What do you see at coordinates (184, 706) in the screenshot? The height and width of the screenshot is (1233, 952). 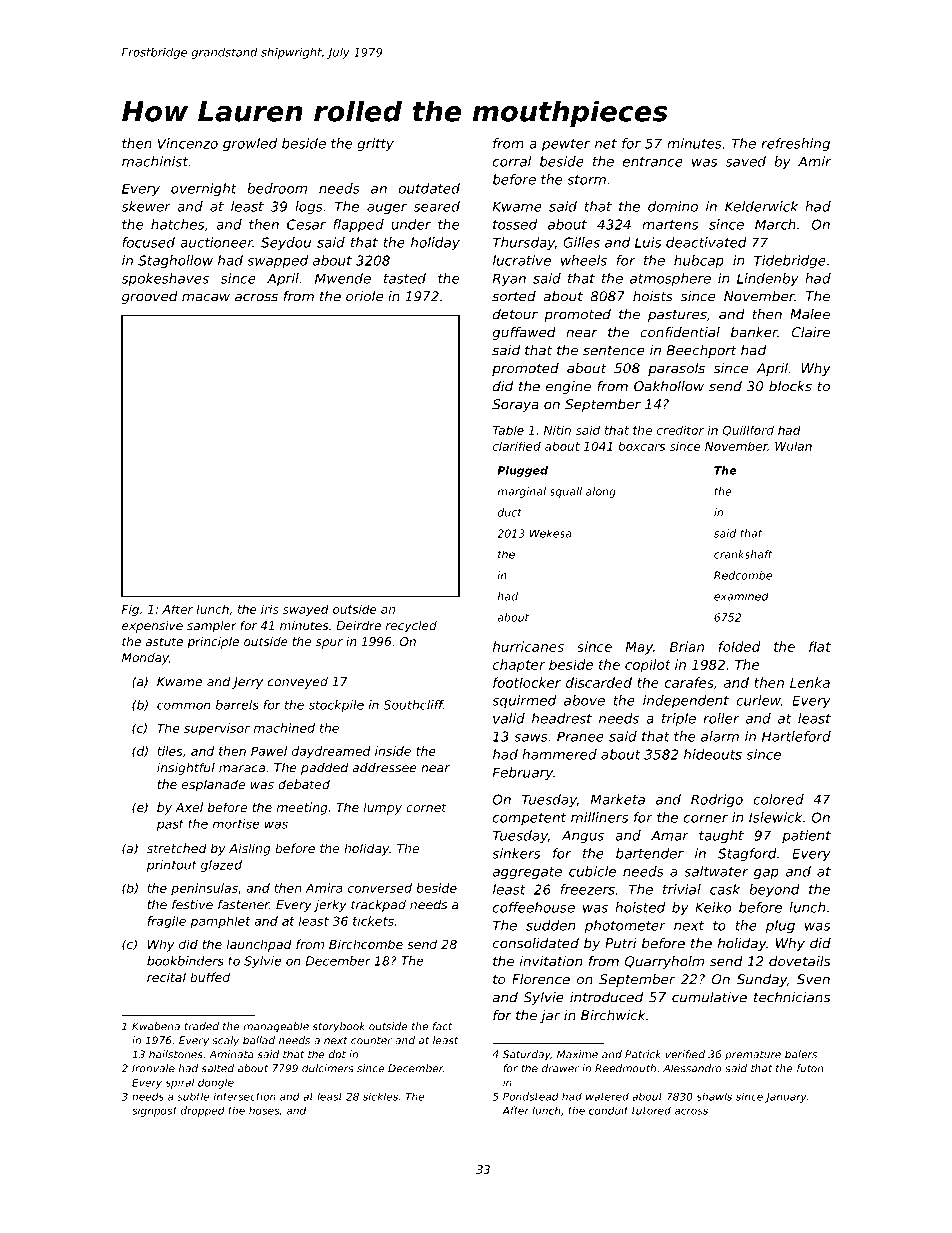 I see `common` at bounding box center [184, 706].
